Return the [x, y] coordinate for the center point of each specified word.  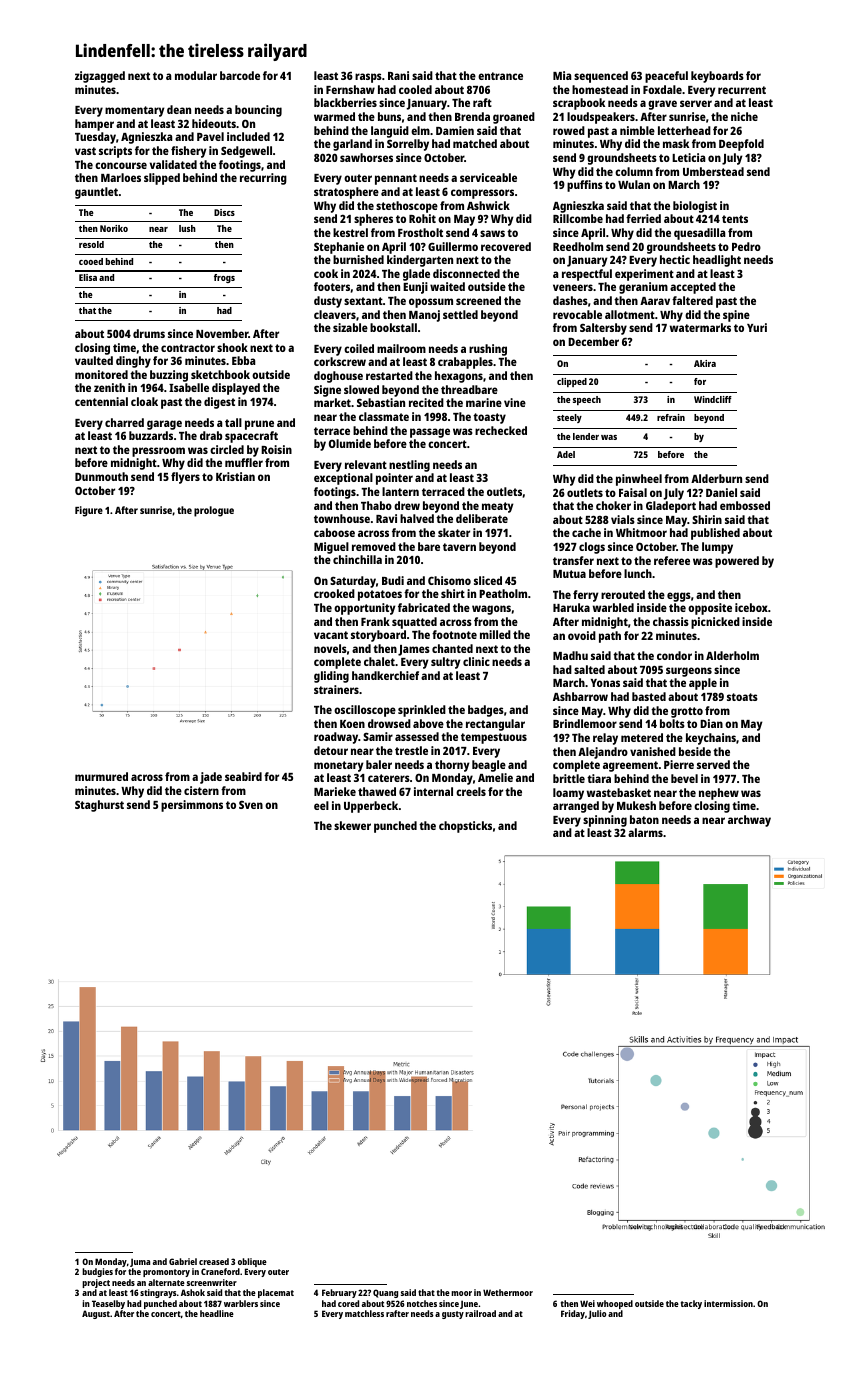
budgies [97, 1272]
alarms [645, 832]
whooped [615, 1304]
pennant [396, 179]
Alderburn [716, 478]
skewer [352, 825]
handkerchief [385, 675]
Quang [385, 1293]
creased [214, 1261]
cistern [201, 790]
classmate [384, 416]
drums [149, 333]
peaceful [666, 77]
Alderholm [732, 655]
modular [196, 75]
